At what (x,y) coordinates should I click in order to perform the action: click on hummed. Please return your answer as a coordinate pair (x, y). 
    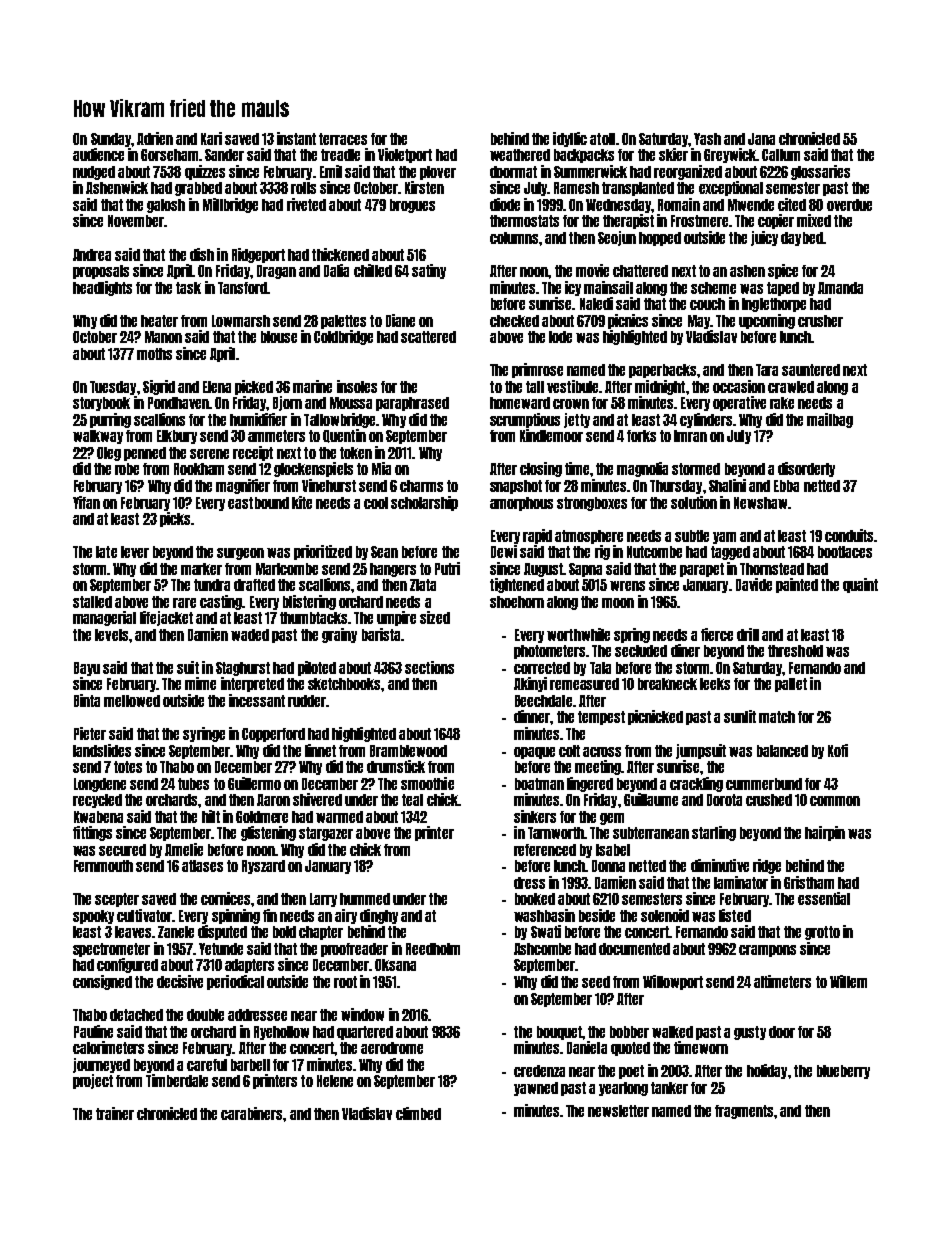
    Looking at the image, I should click on (365, 899).
